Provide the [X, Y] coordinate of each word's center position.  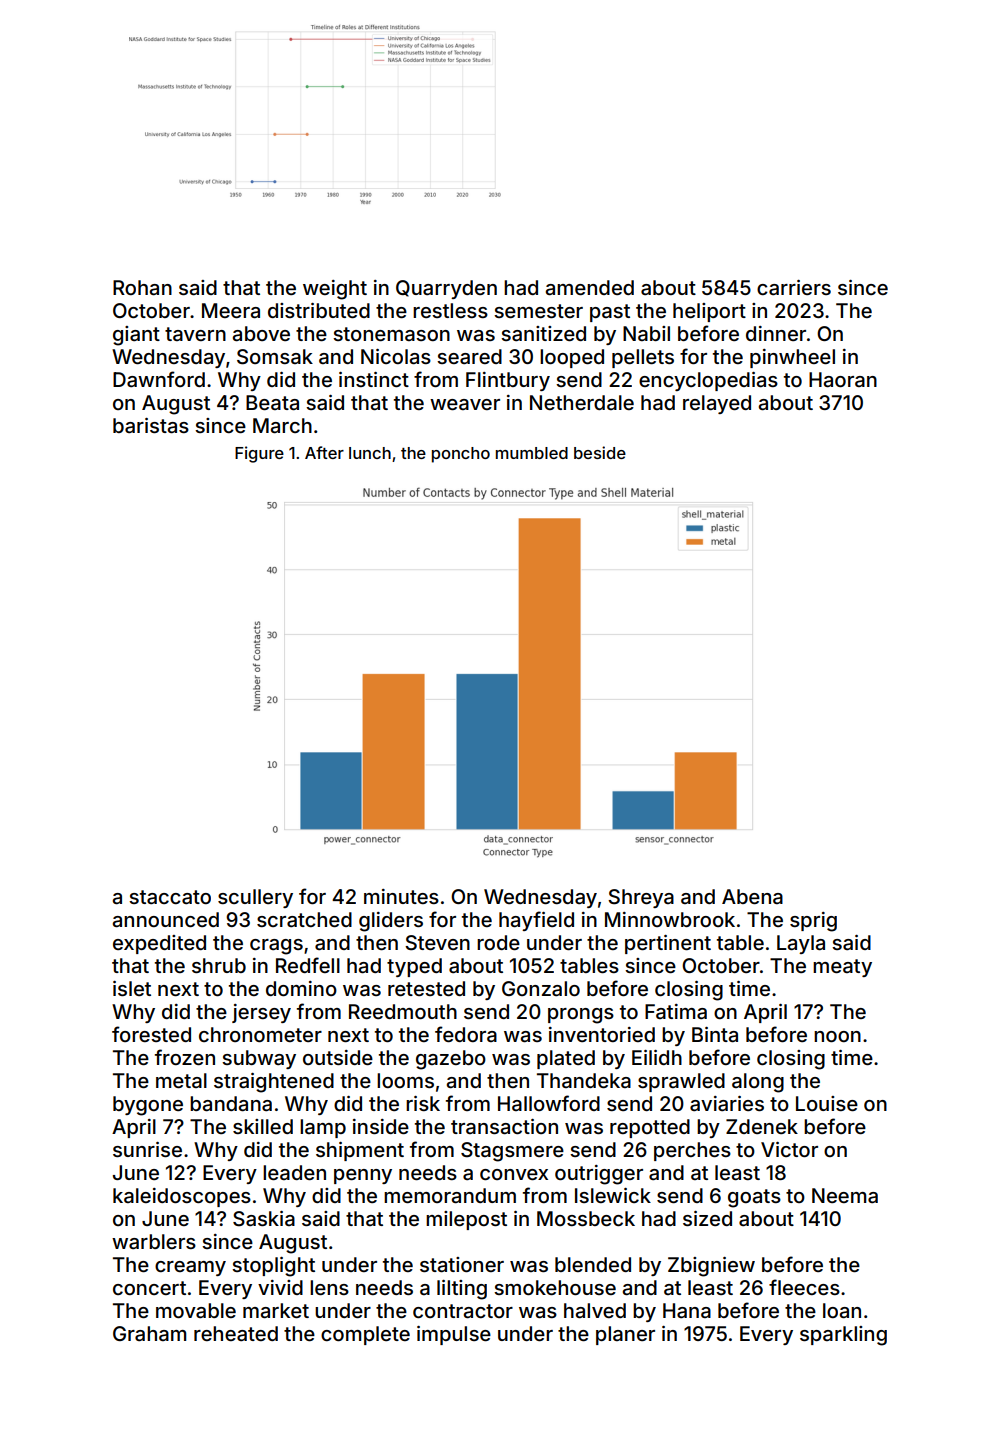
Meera [231, 310]
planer [625, 1335]
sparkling [843, 1336]
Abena [752, 896]
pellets [643, 358]
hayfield [536, 921]
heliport [709, 312]
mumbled [532, 453]
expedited [159, 944]
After [324, 452]
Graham [149, 1333]
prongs [581, 1016]
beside [600, 452]
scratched [304, 919]
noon [837, 1036]
